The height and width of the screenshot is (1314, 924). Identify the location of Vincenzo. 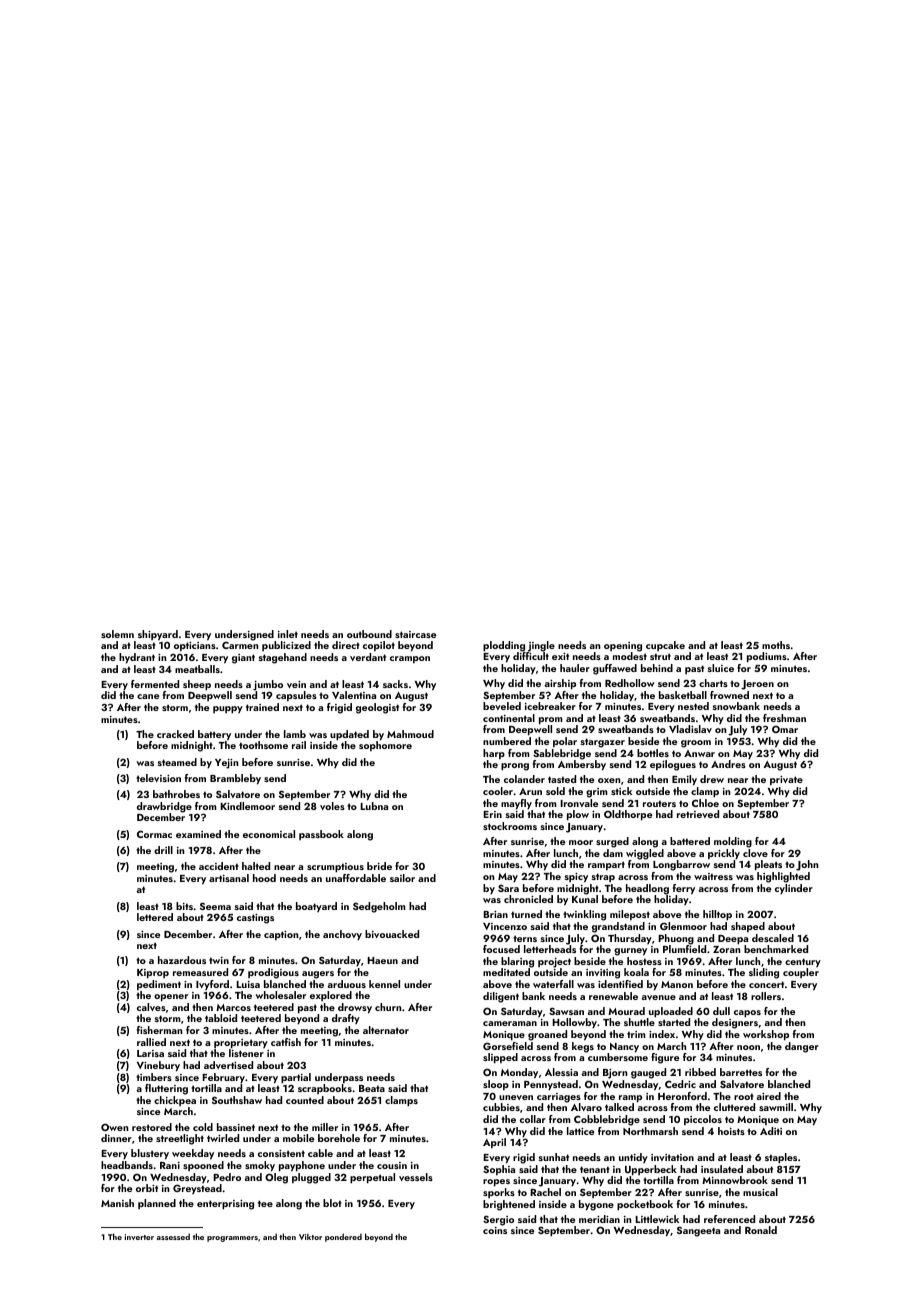
(505, 926).
